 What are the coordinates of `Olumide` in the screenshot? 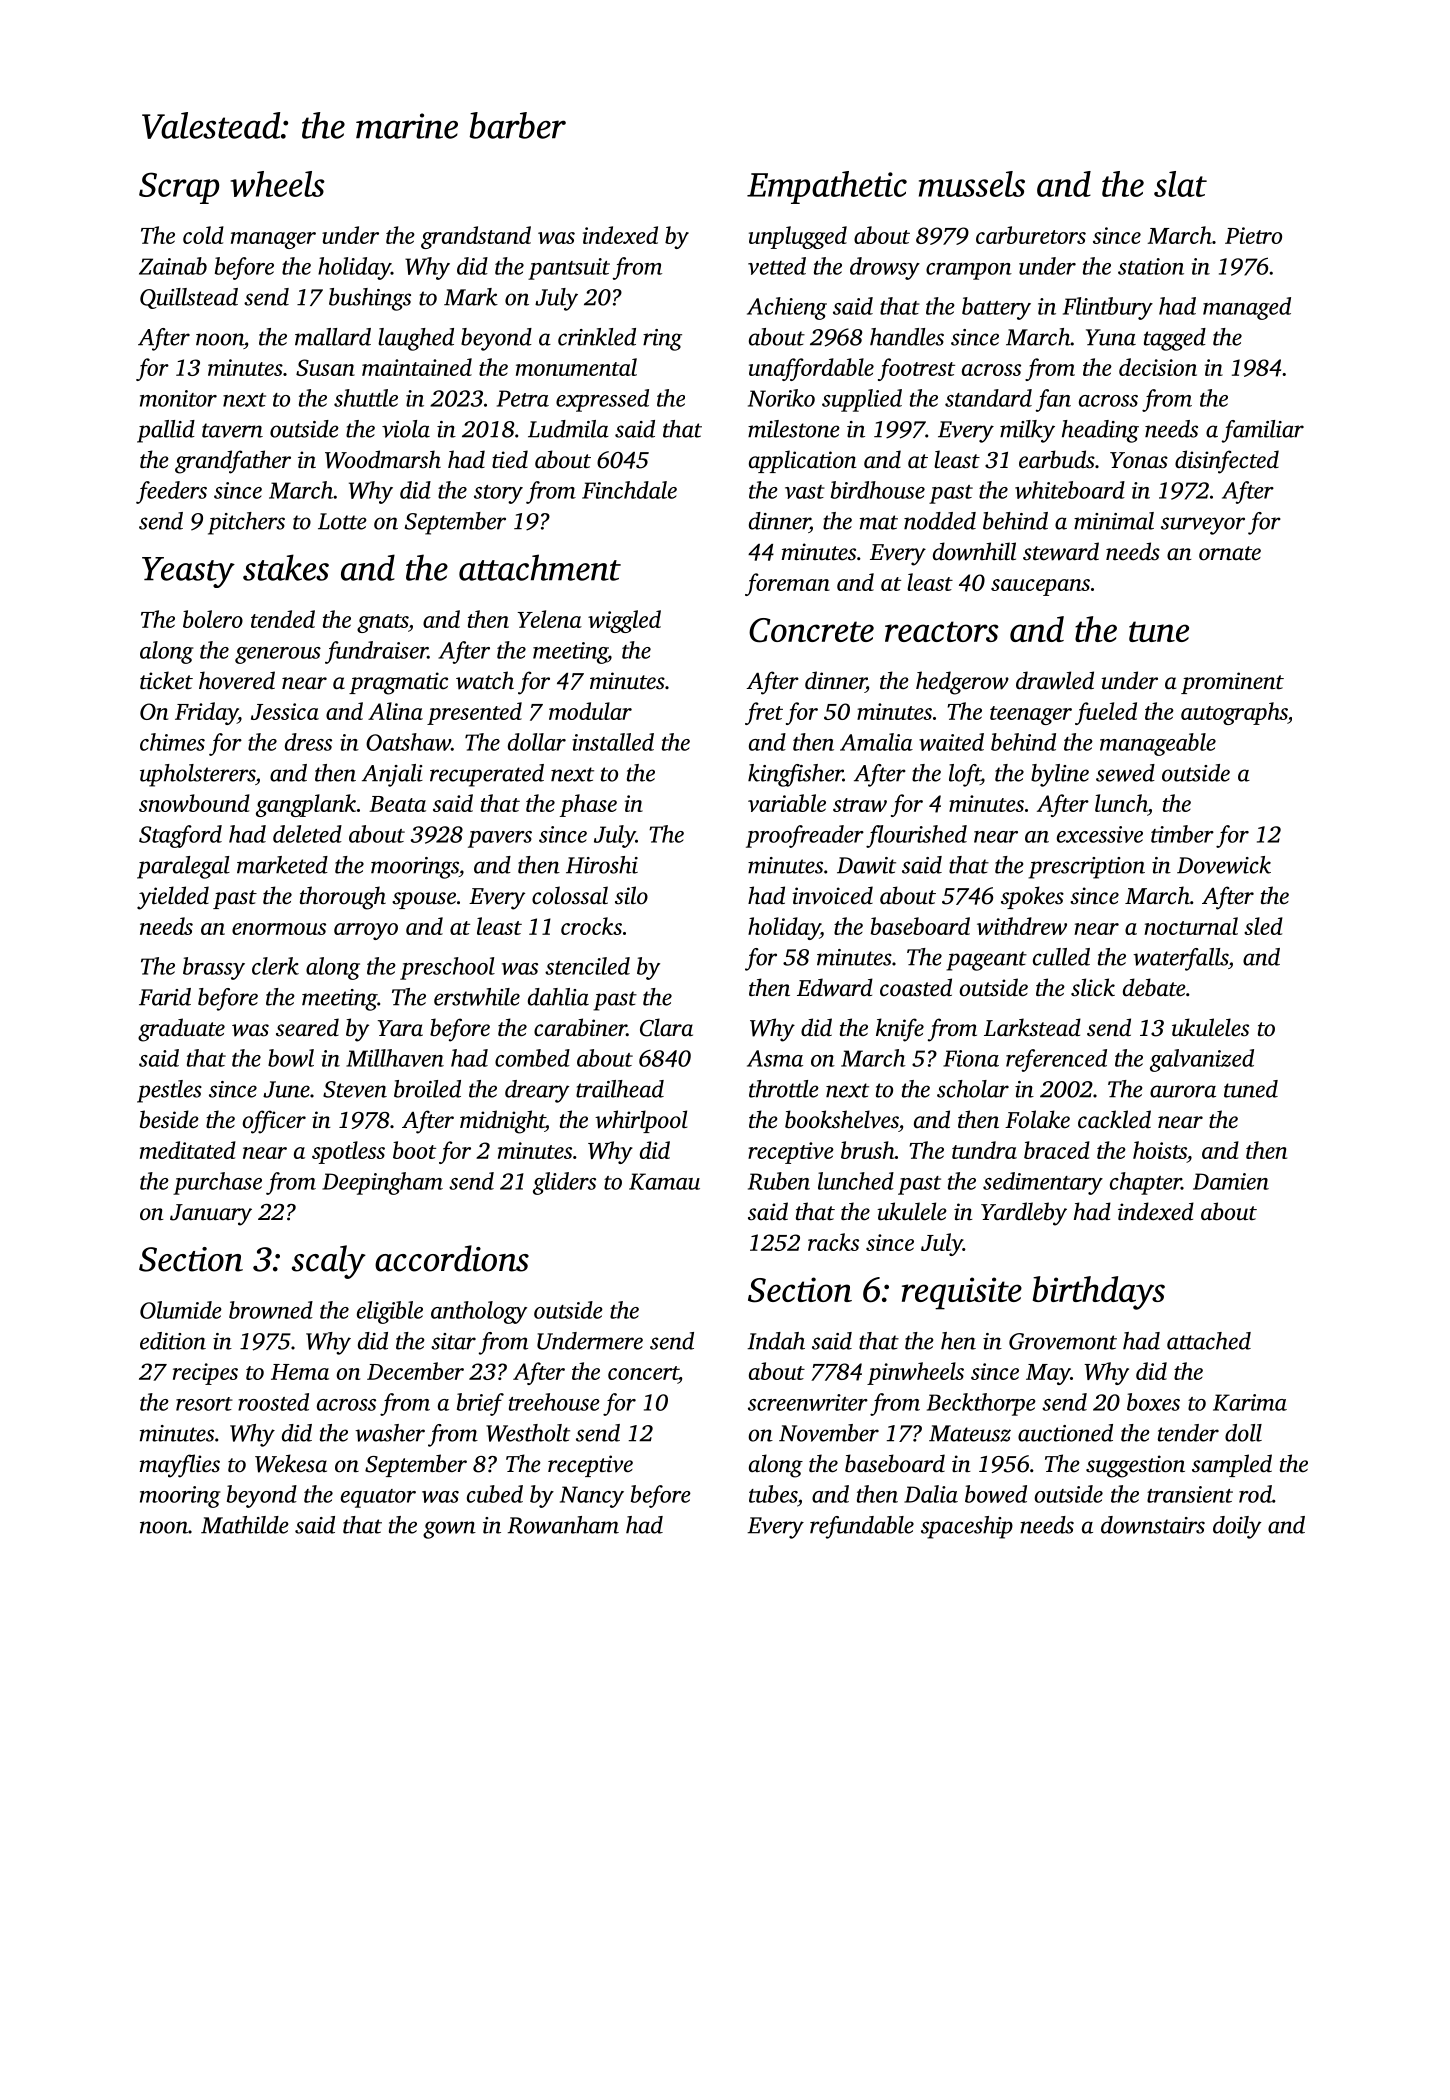 It's located at (181, 1310).
